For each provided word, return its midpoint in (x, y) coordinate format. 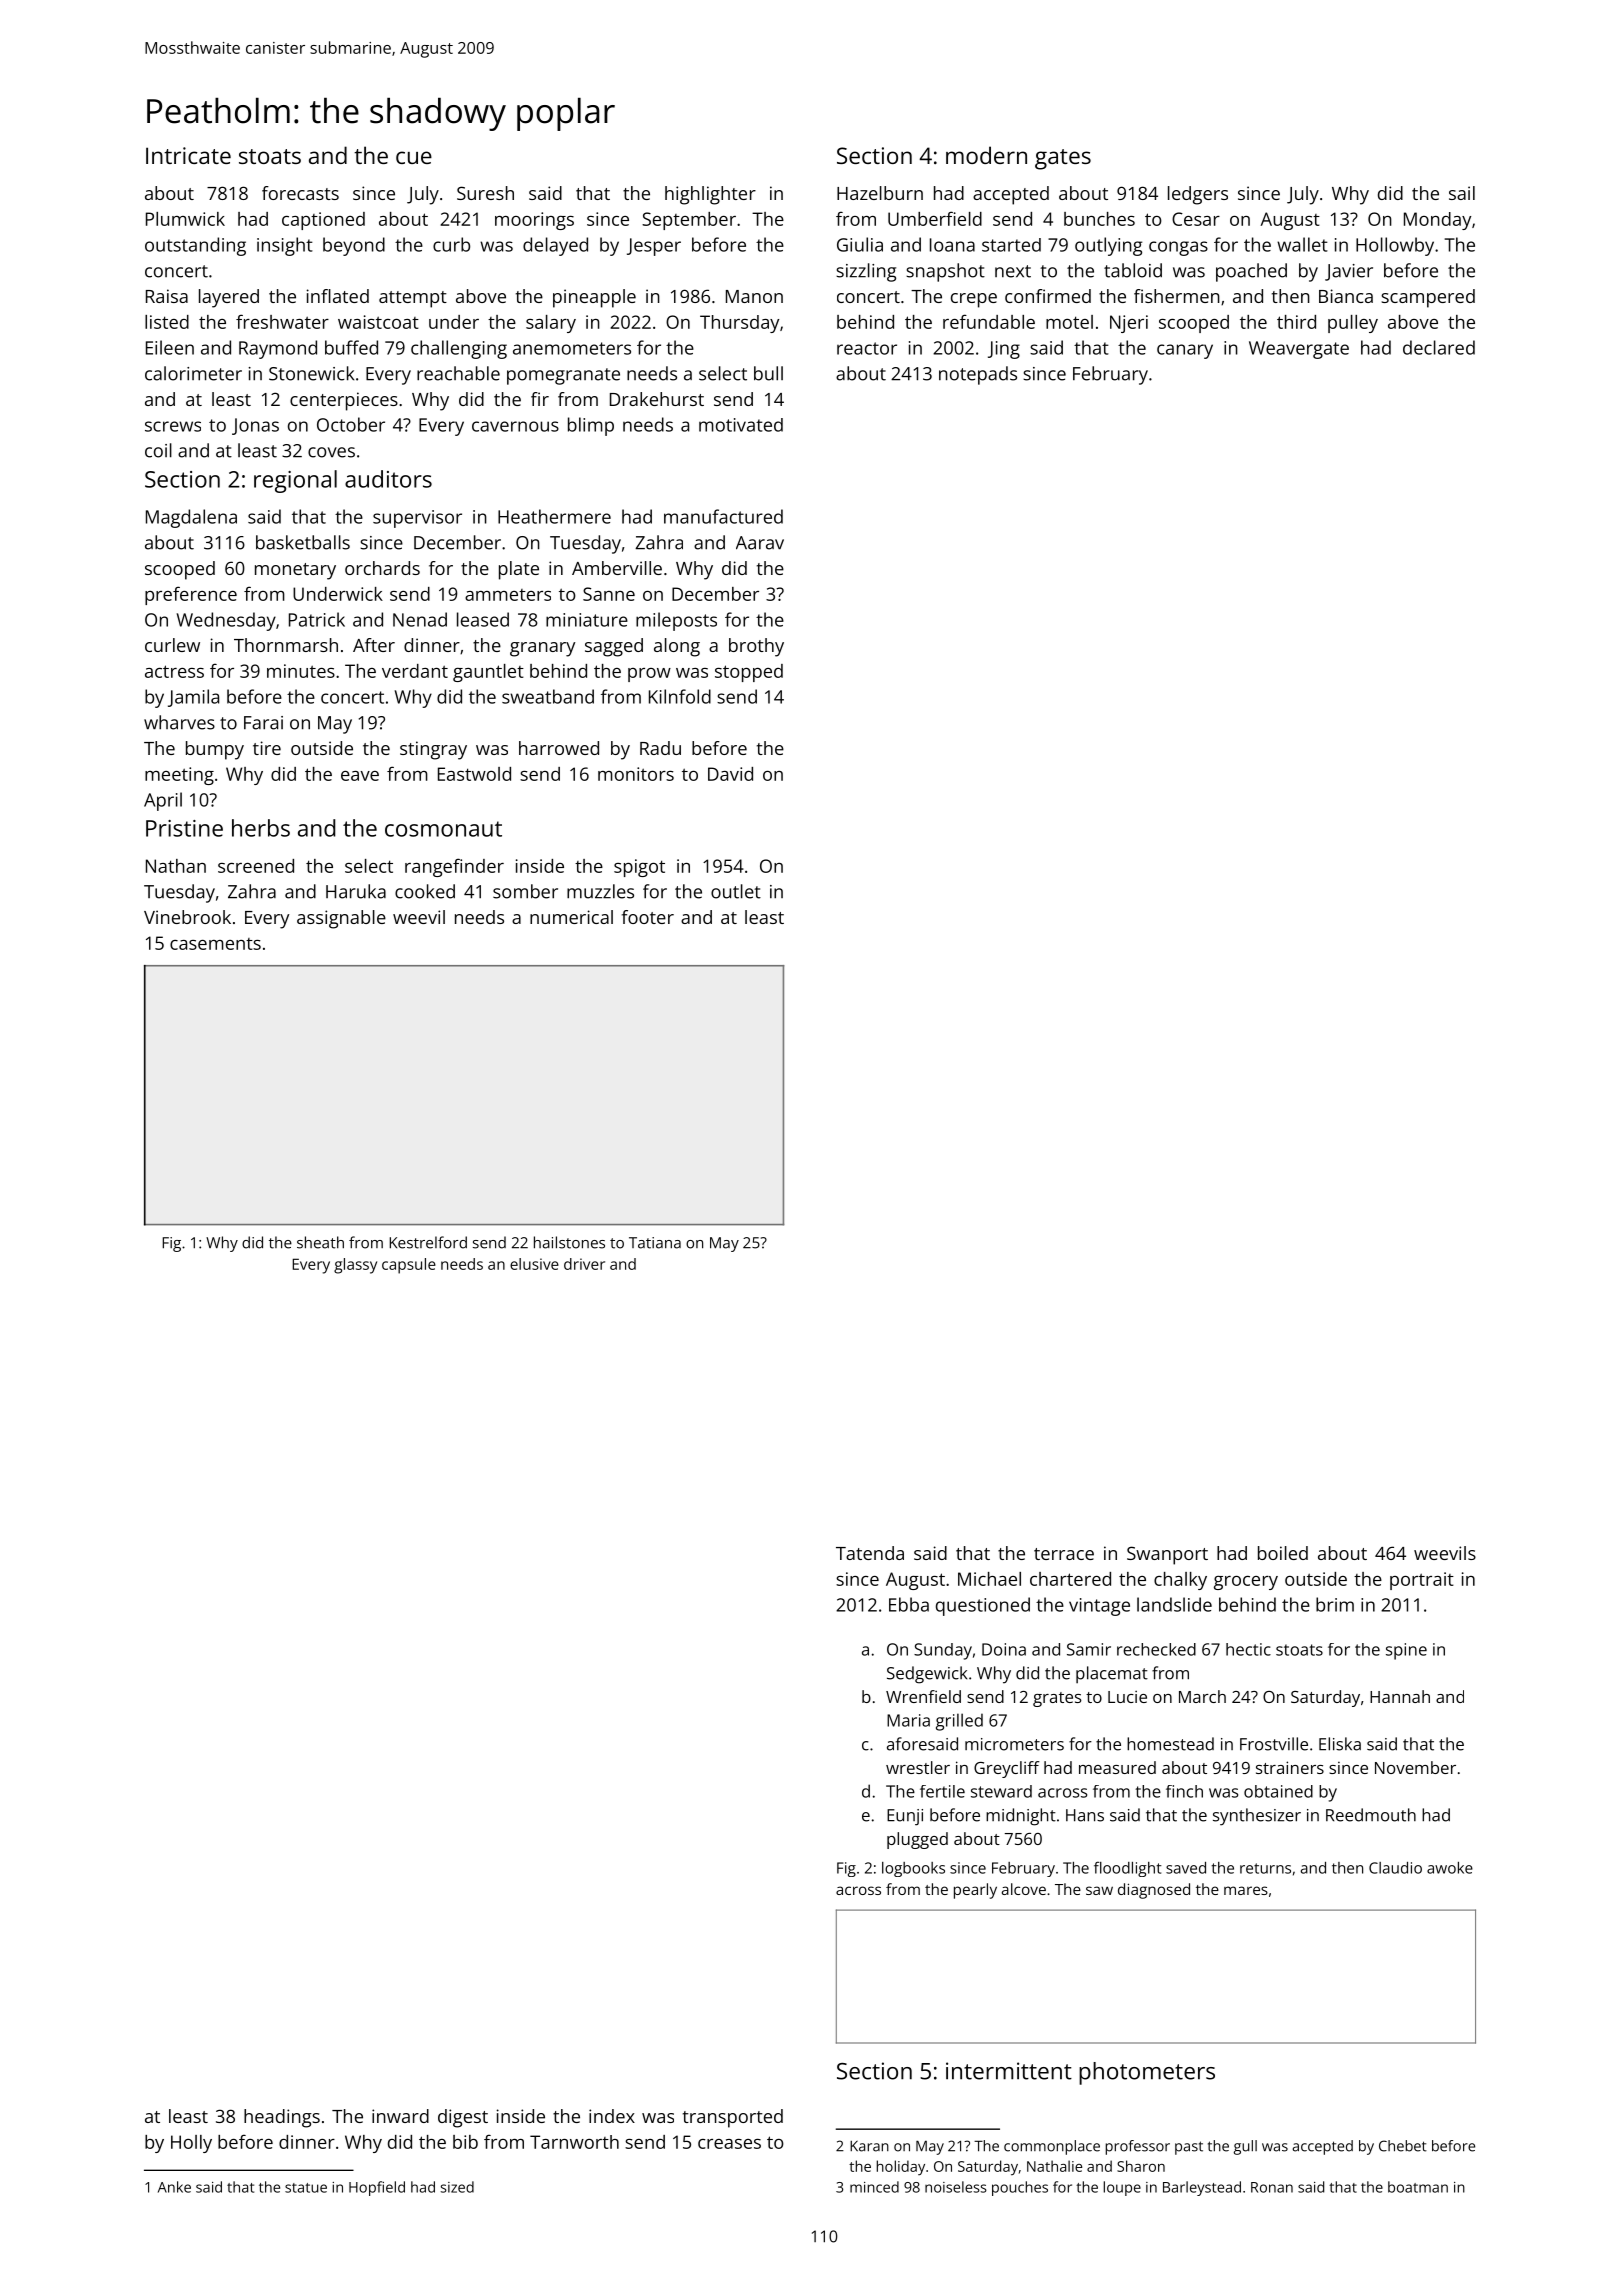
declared (1439, 347)
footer (648, 917)
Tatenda (870, 1553)
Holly (191, 2144)
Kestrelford (428, 1242)
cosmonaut (443, 829)
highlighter (710, 195)
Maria (908, 1720)
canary (1185, 351)
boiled (1283, 1553)
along (677, 647)
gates (1063, 159)
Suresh (485, 193)
